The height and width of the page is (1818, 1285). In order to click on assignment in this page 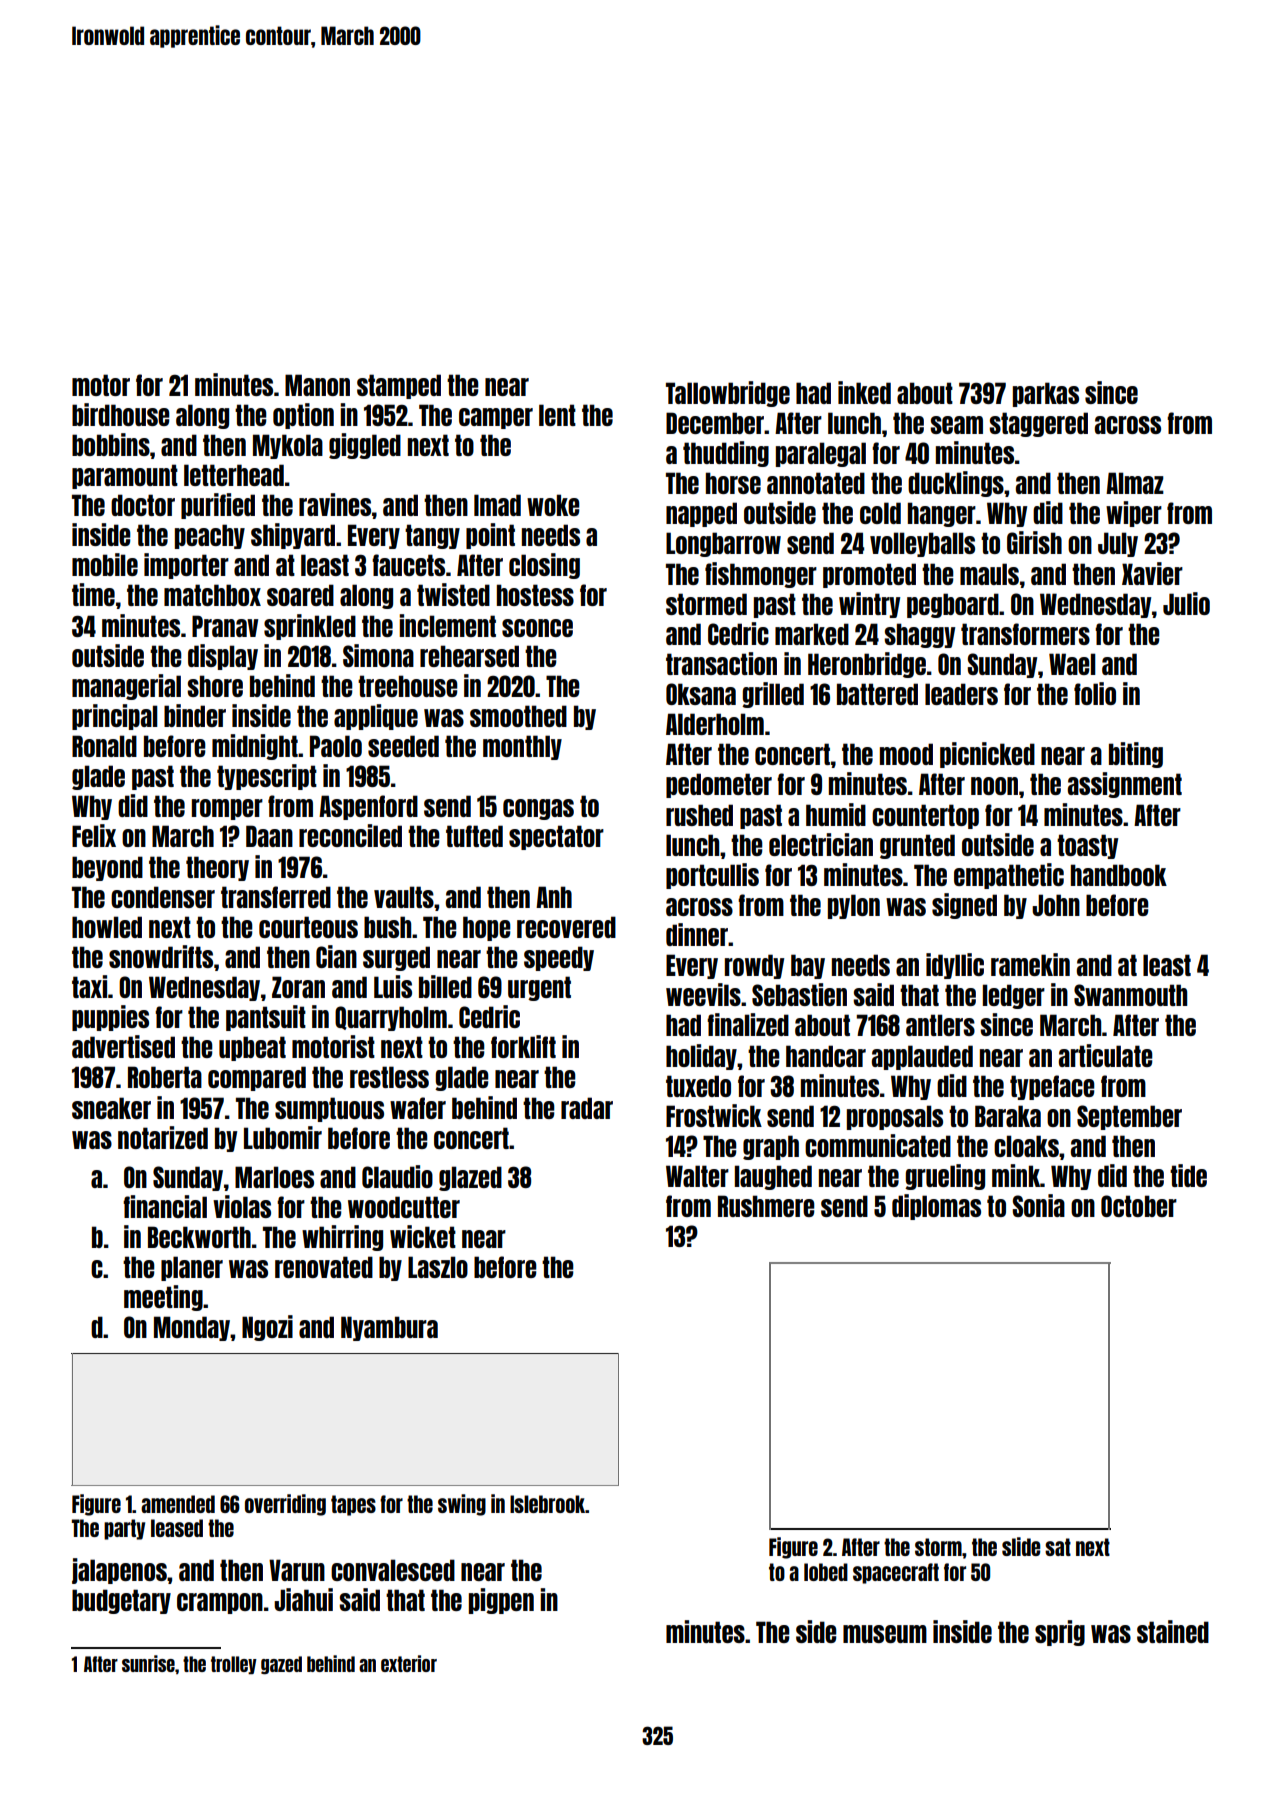, I will do `click(1125, 785)`.
